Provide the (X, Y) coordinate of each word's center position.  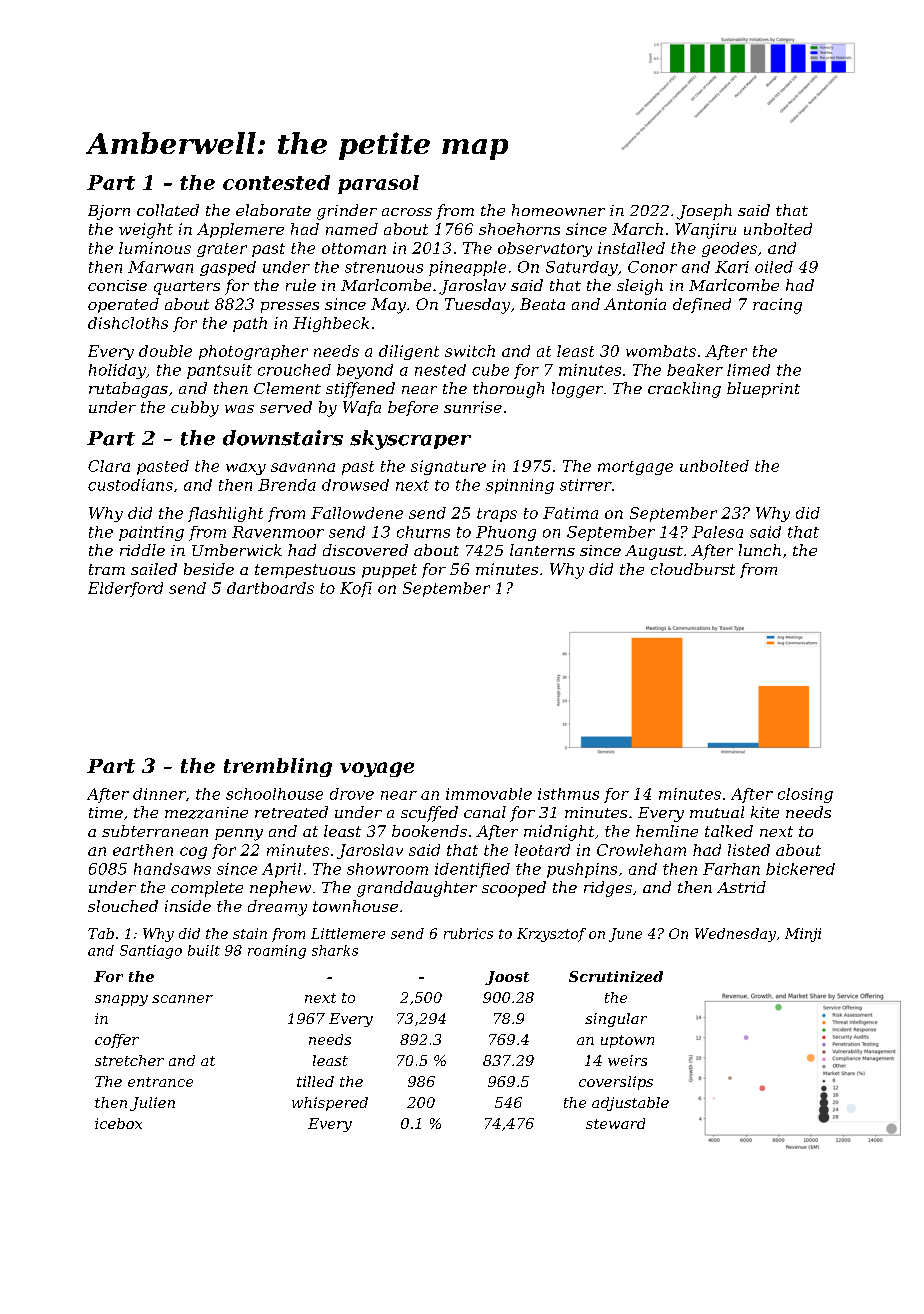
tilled (315, 1081)
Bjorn (109, 212)
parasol (378, 184)
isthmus (568, 794)
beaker (695, 370)
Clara (109, 466)
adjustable (630, 1104)
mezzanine (206, 813)
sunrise (473, 407)
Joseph (704, 212)
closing (805, 795)
